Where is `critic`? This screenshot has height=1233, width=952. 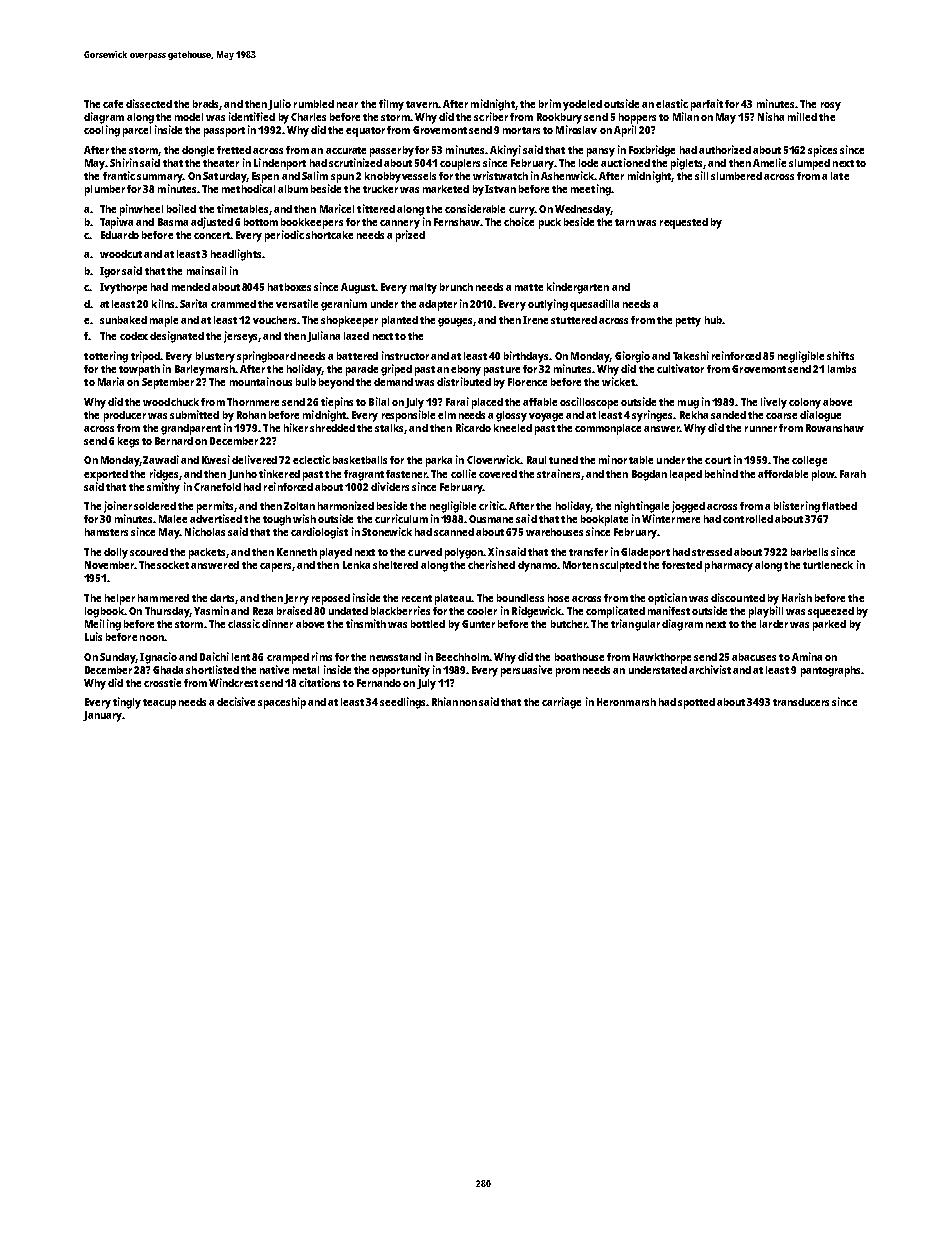
critic is located at coordinates (491, 505).
